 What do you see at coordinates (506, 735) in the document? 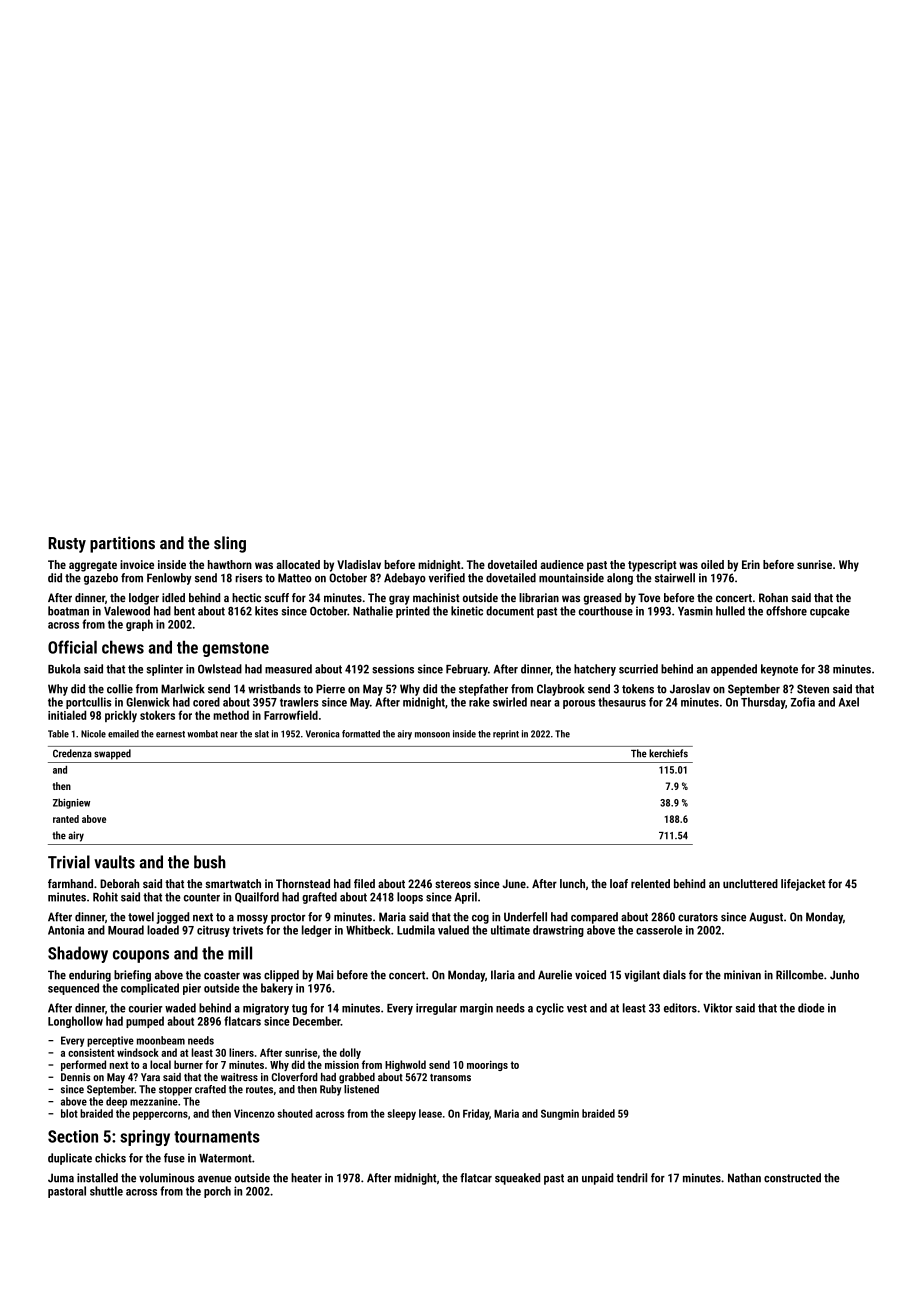
I see `reprint` at bounding box center [506, 735].
